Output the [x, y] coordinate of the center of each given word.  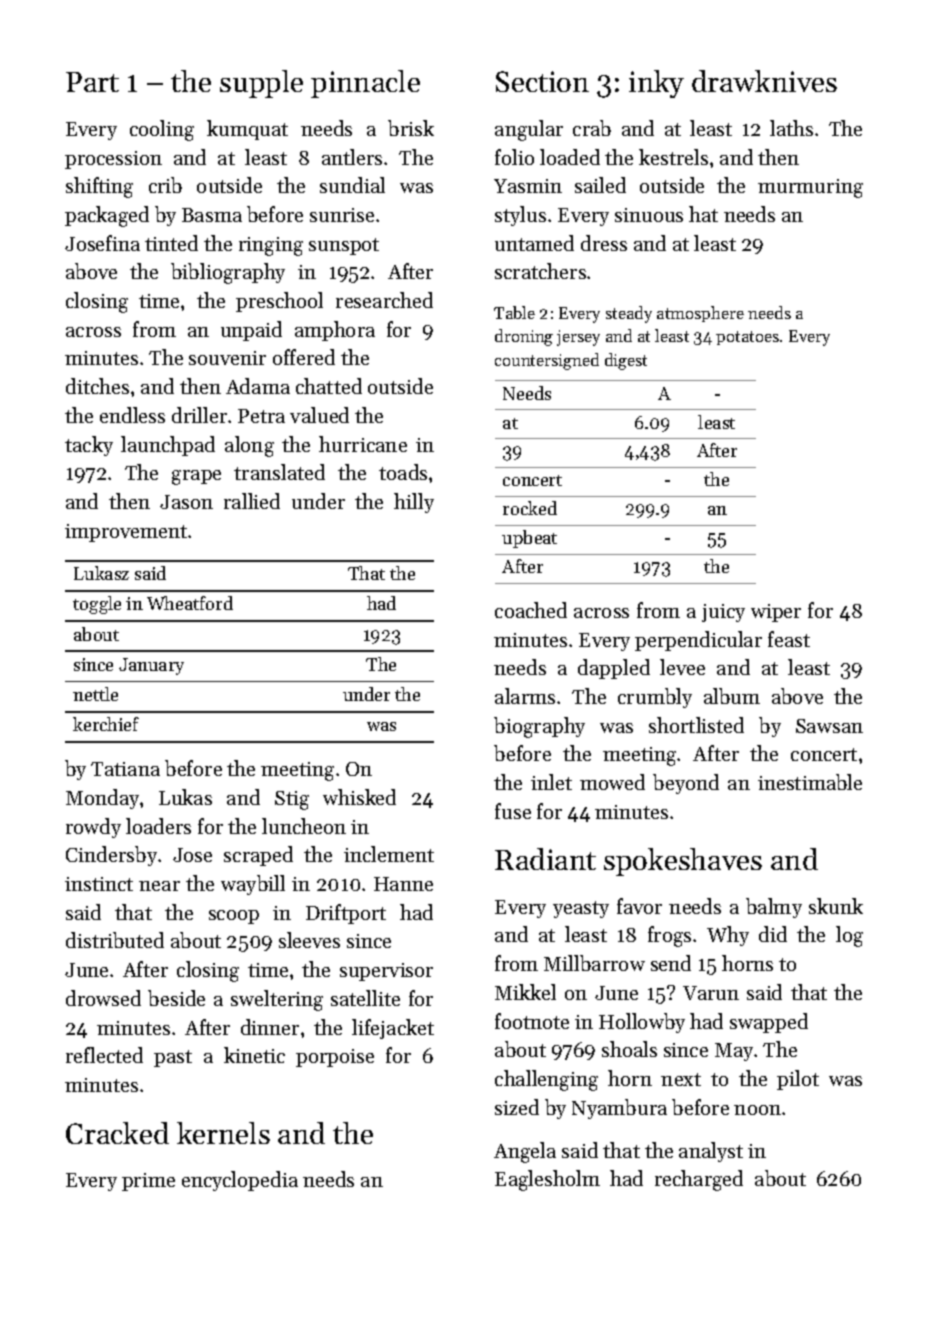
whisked [359, 797]
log [849, 936]
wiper [776, 613]
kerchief [106, 724]
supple [261, 84]
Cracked [117, 1133]
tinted [171, 243]
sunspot [344, 246]
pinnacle [365, 84]
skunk [836, 906]
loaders [158, 826]
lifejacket [393, 1029]
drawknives [764, 81]
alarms [525, 696]
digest [626, 361]
